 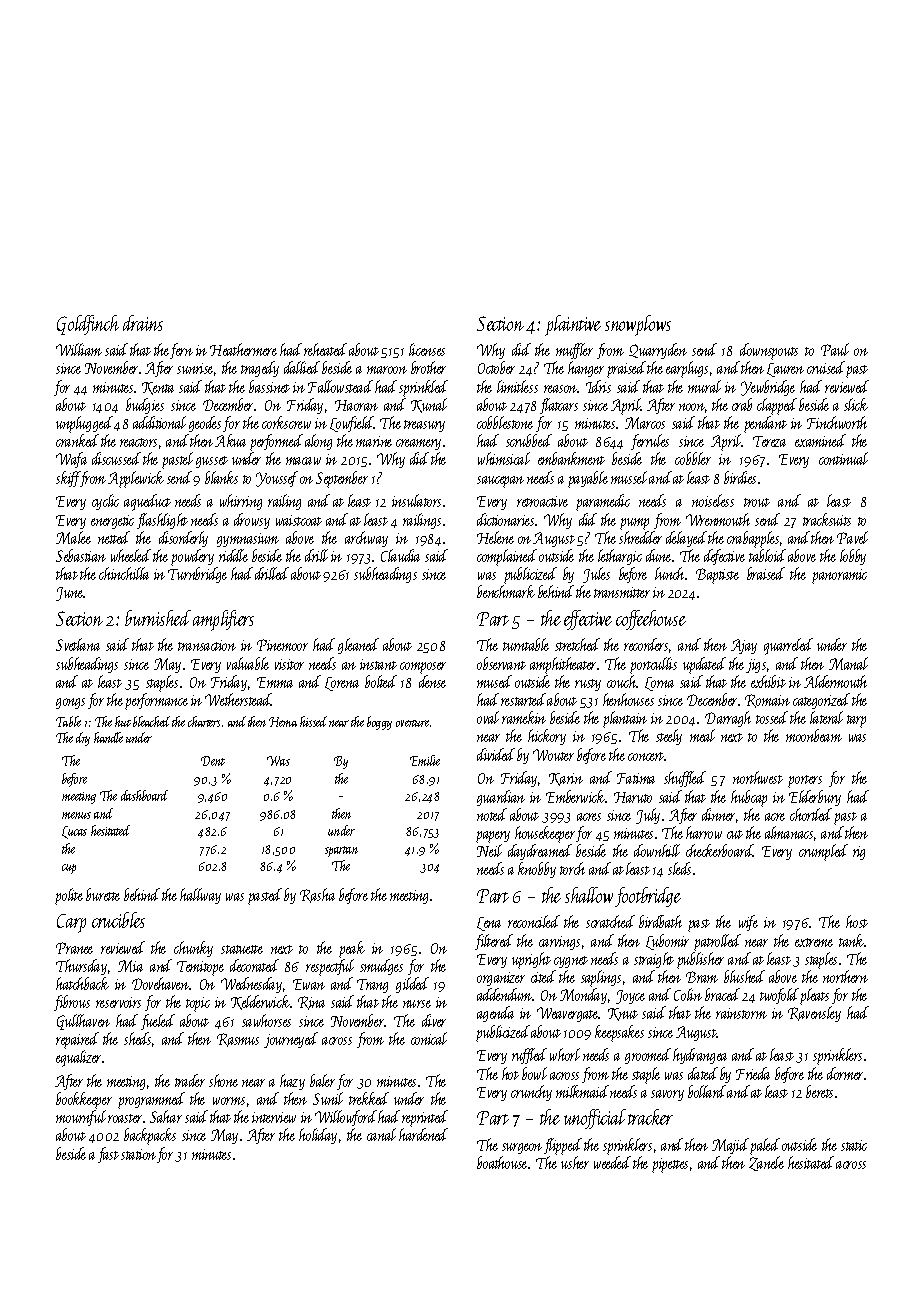 I want to click on plaintive, so click(x=573, y=325).
